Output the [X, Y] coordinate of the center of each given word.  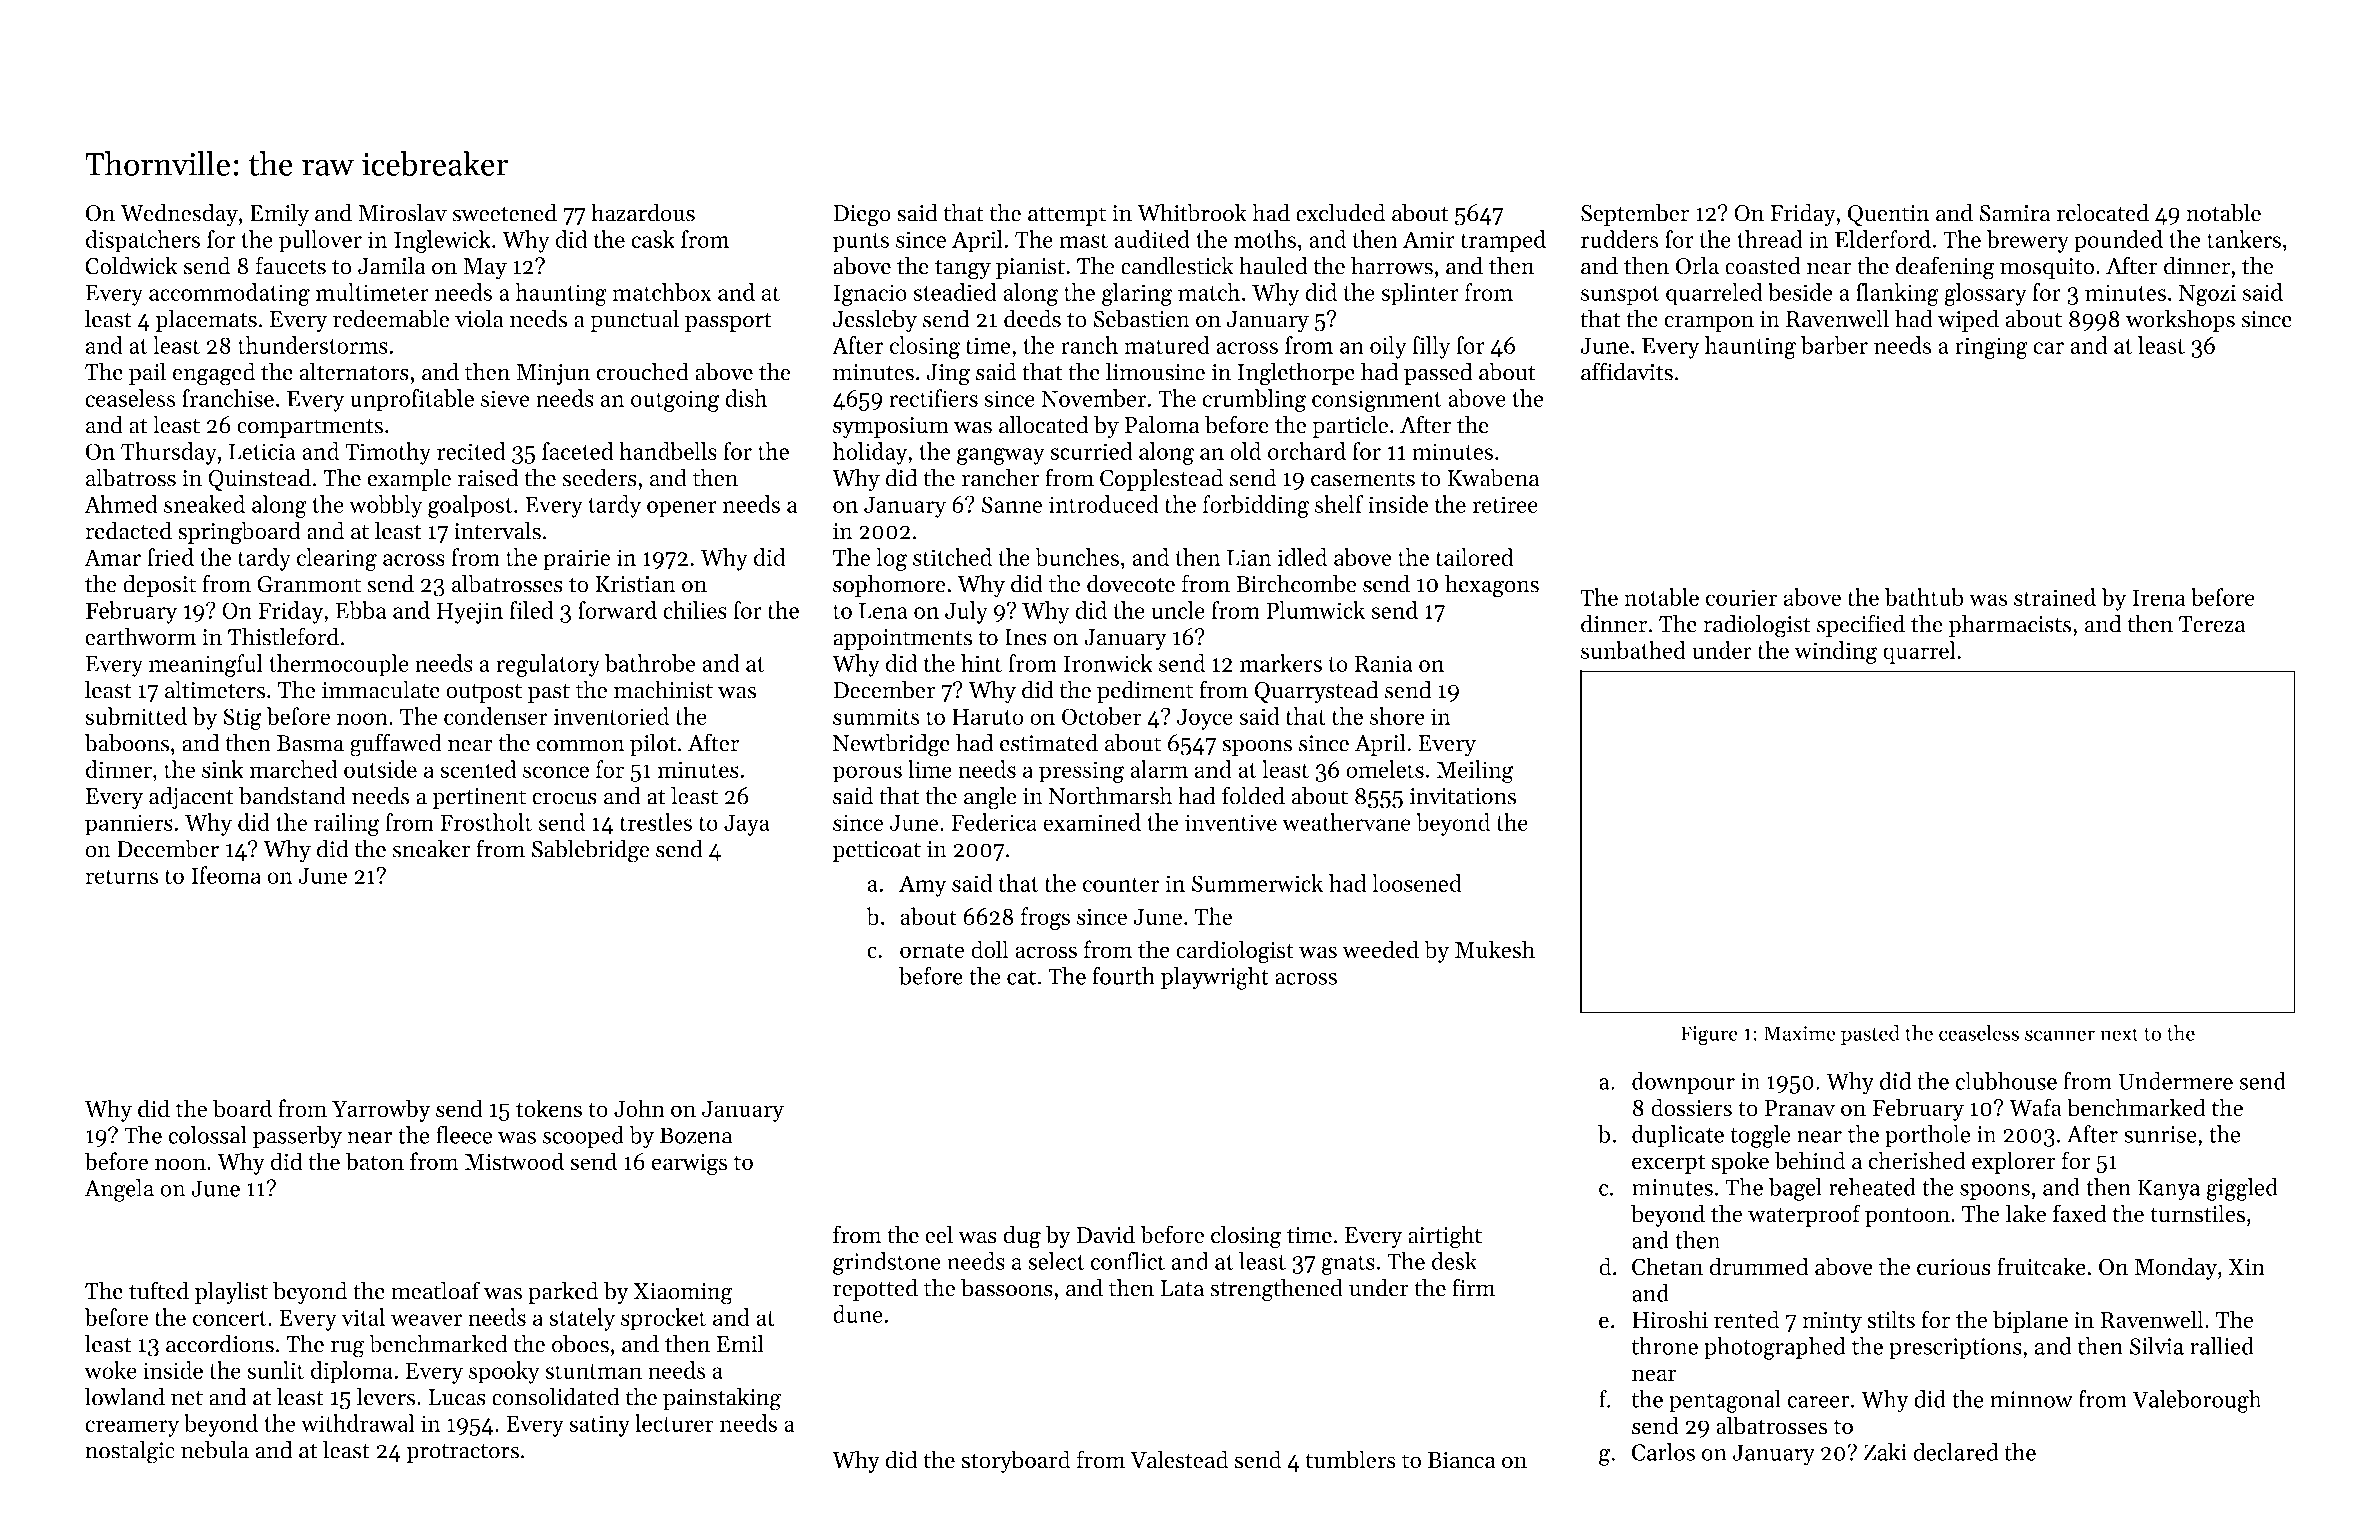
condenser [496, 716]
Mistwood [514, 1161]
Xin [2246, 1267]
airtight [1445, 1237]
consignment [1377, 401]
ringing [1991, 348]
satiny [599, 1426]
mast [1083, 240]
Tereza [2212, 624]
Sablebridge [591, 851]
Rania [1384, 663]
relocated [2103, 212]
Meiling [1475, 771]
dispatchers [143, 241]
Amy [922, 886]
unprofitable [412, 400]
